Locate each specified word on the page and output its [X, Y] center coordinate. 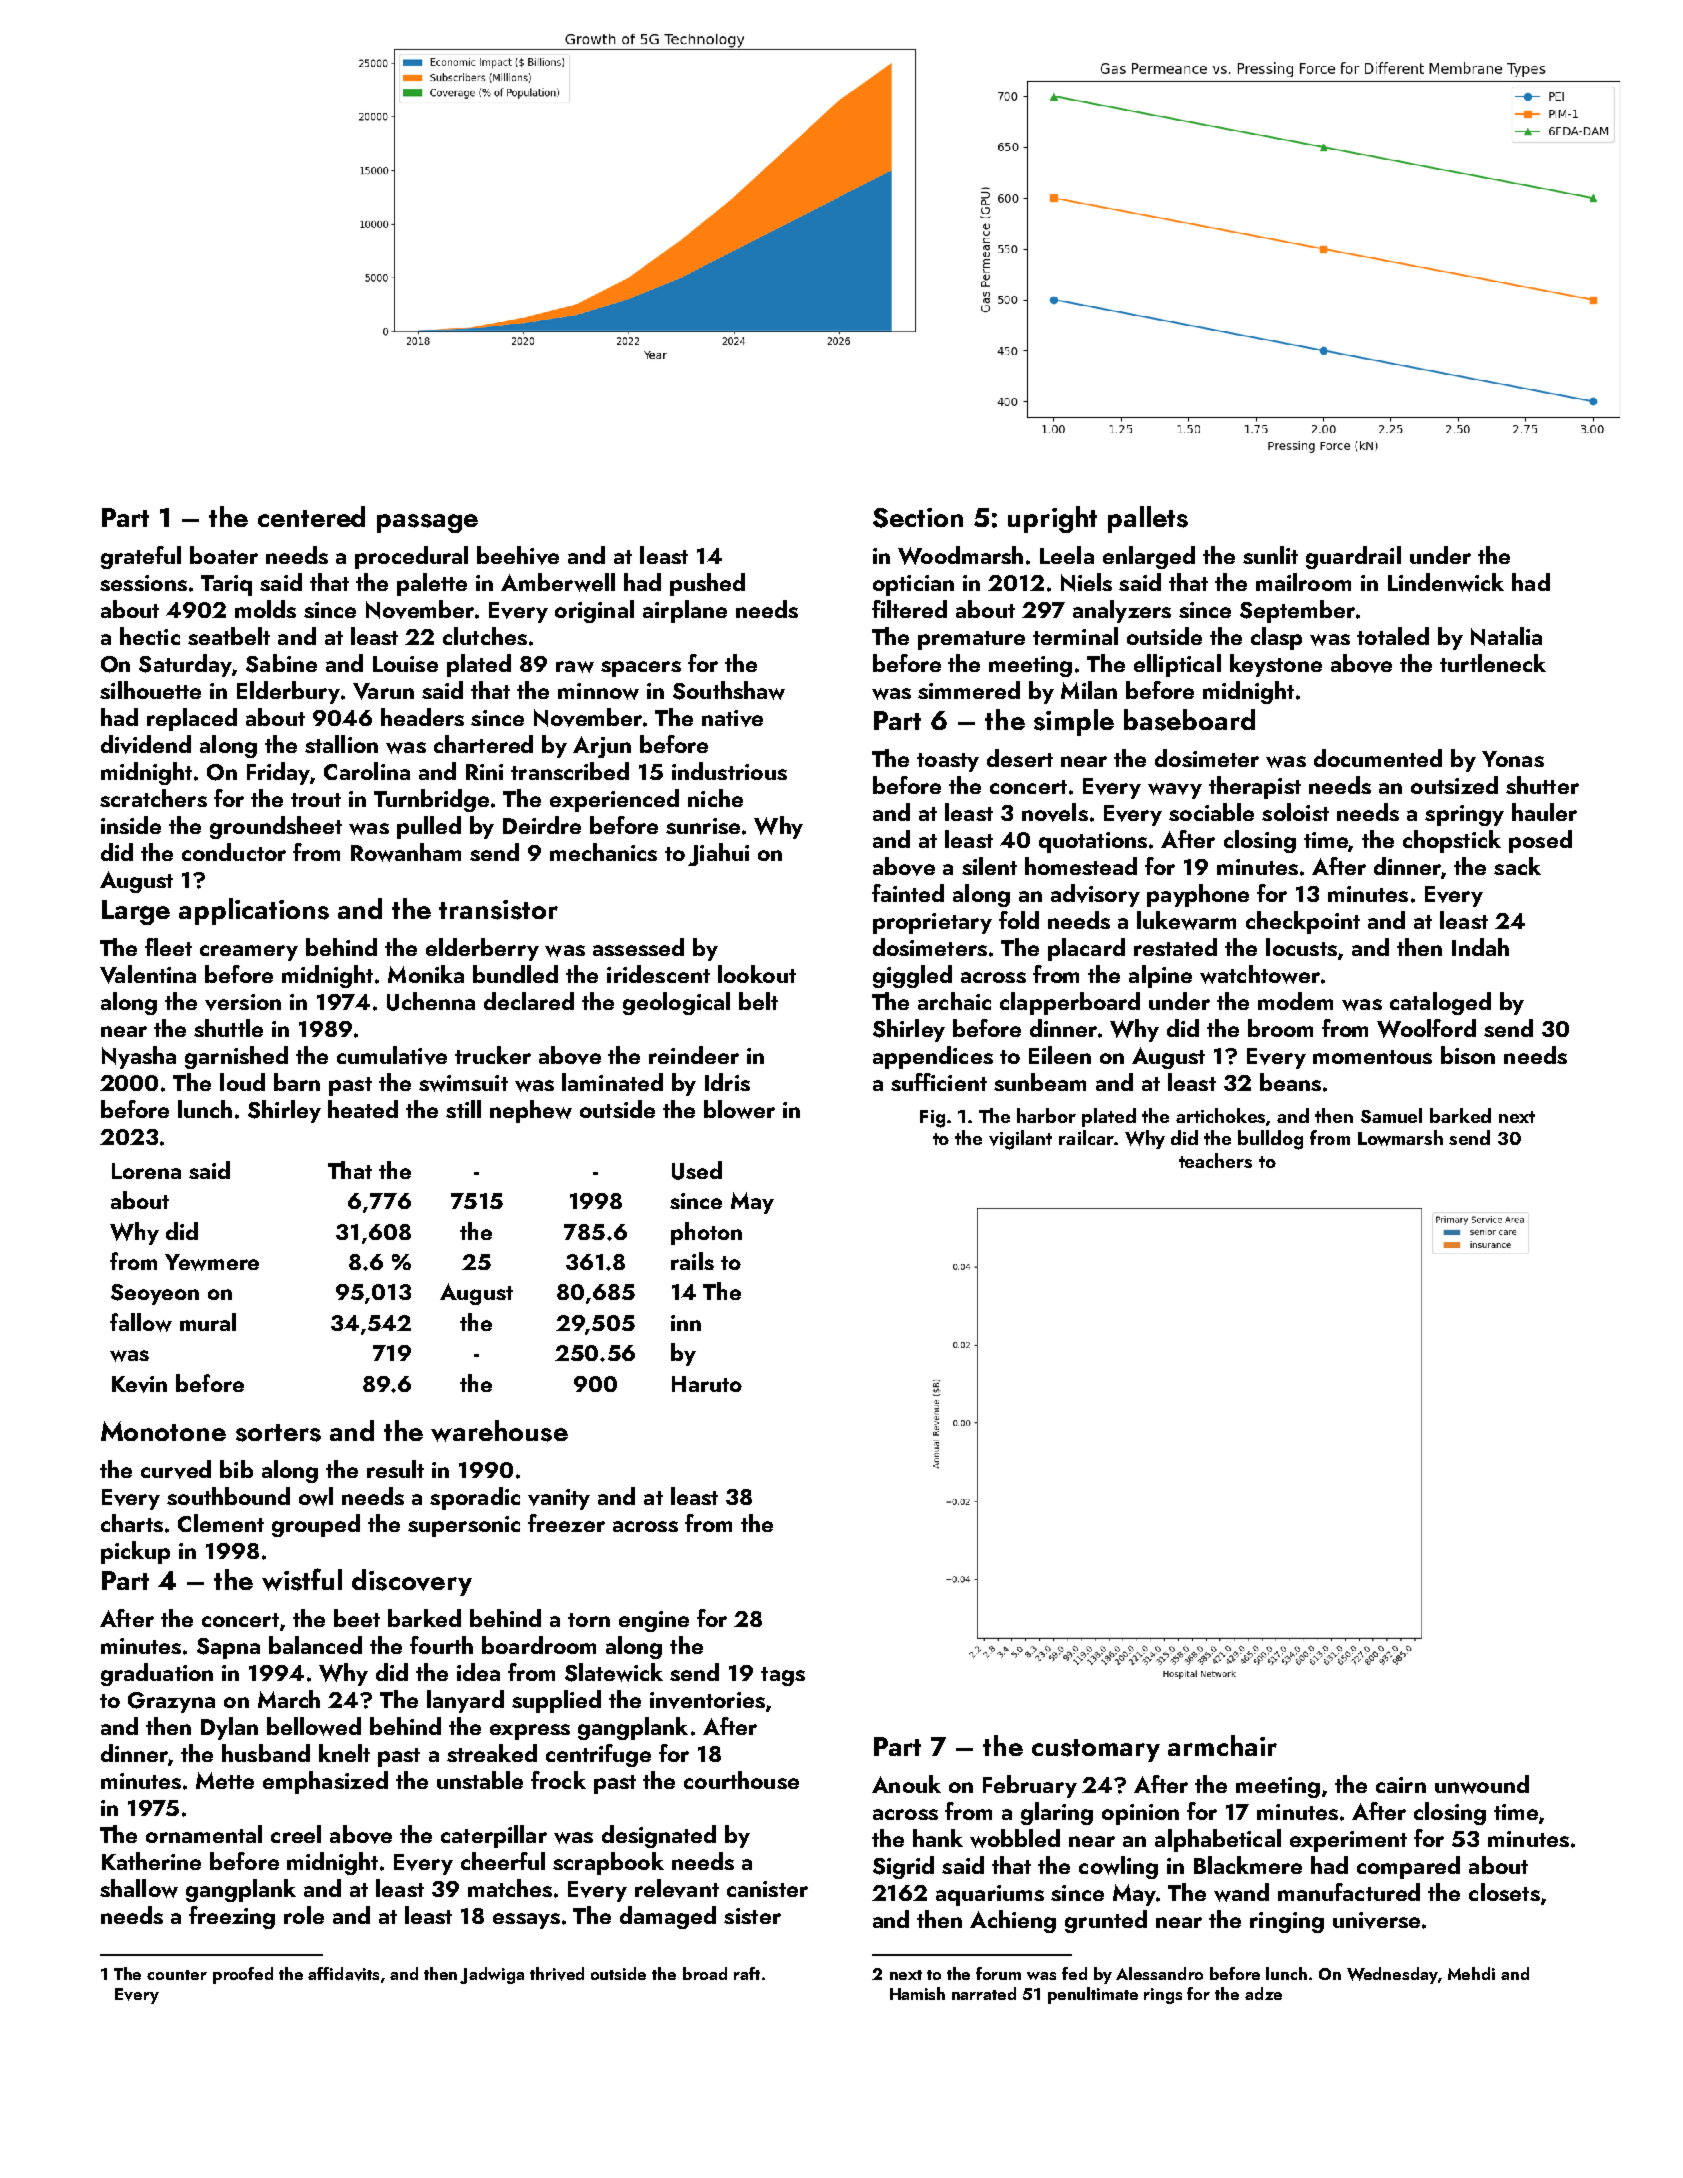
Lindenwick [1446, 582]
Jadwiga [492, 1975]
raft [747, 1973]
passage [427, 523]
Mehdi [1471, 1973]
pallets [1148, 519]
